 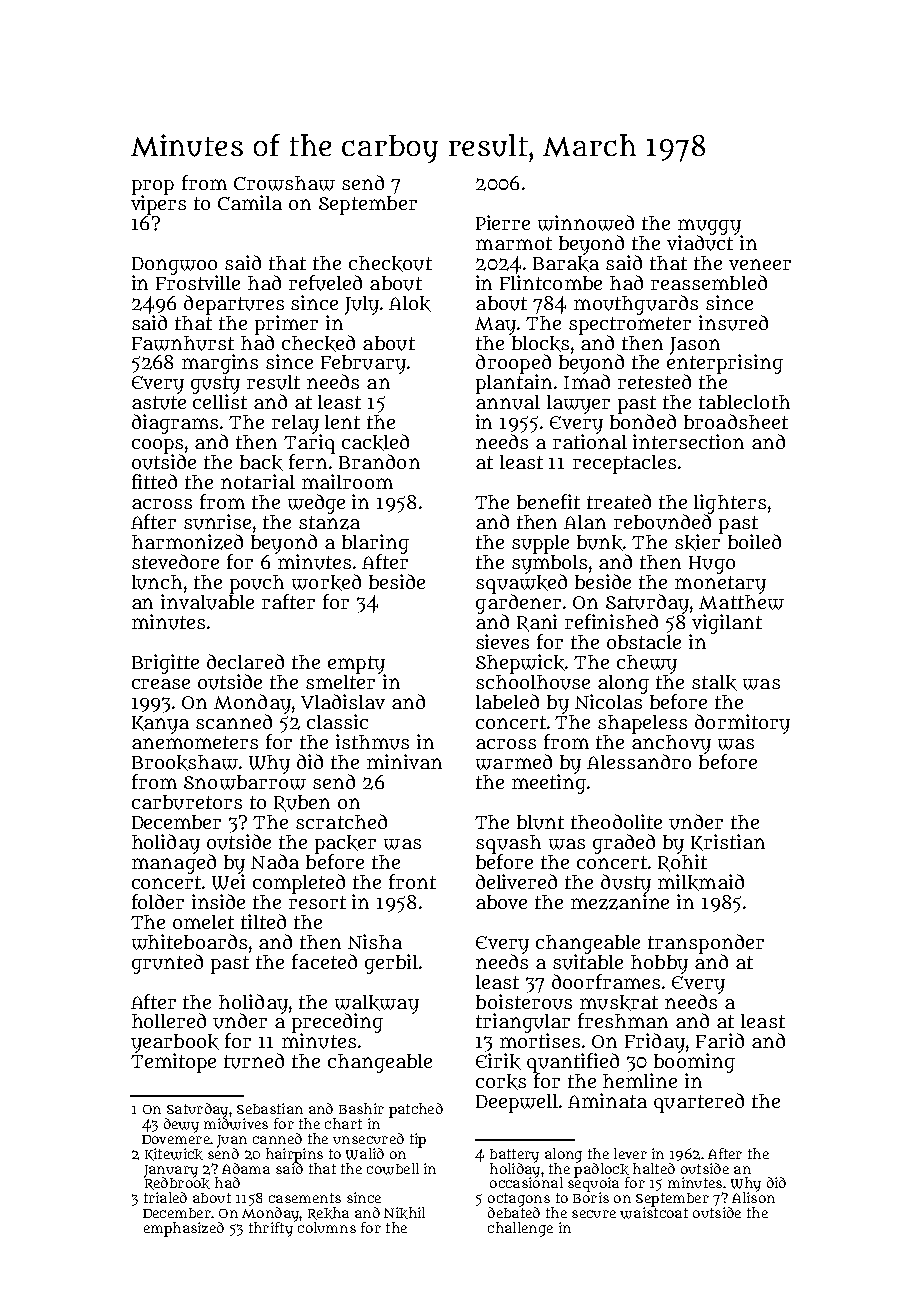 What do you see at coordinates (744, 402) in the document?
I see `tablecloth` at bounding box center [744, 402].
